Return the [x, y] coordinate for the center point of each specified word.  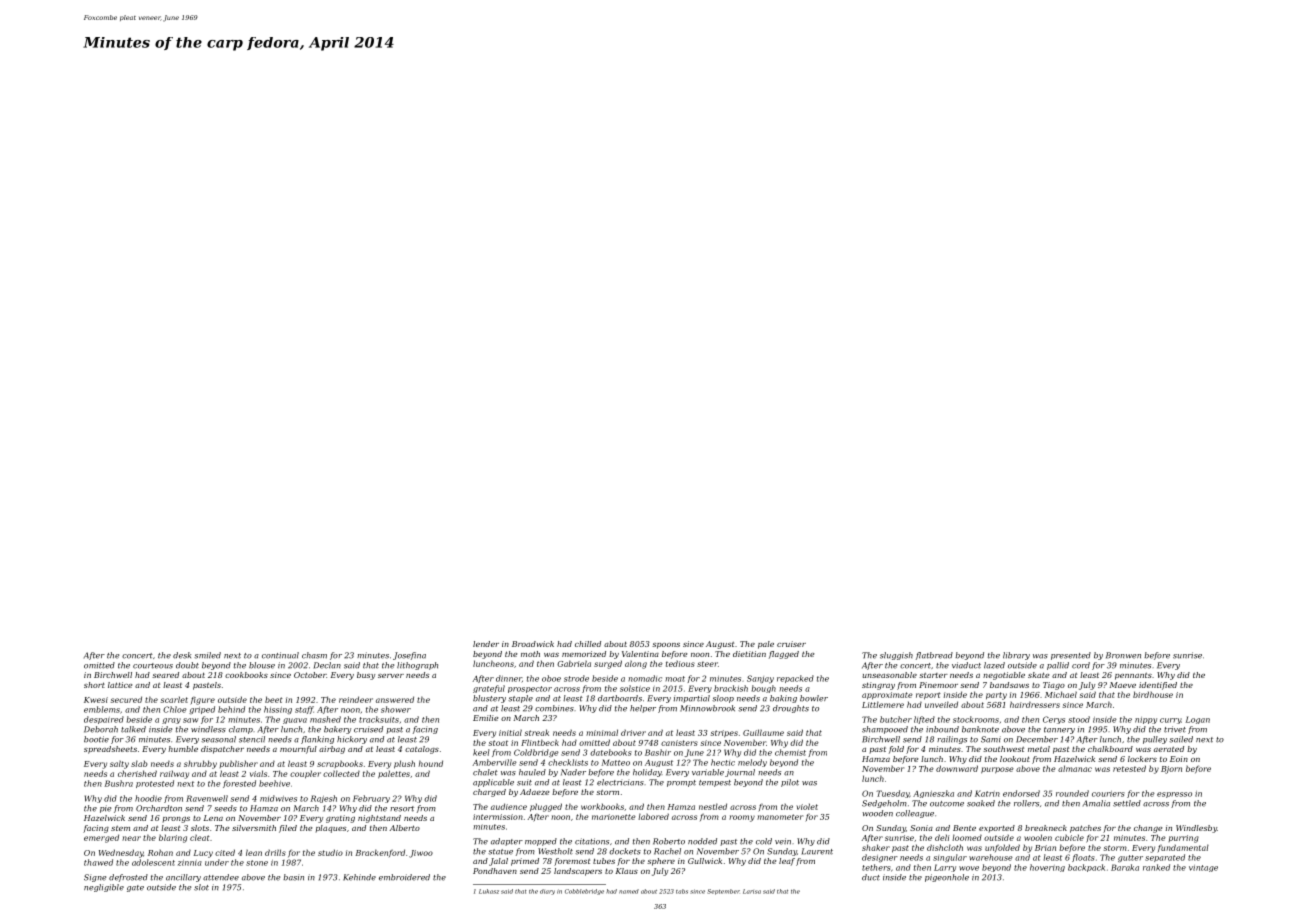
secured [126, 699]
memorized [584, 654]
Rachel [667, 851]
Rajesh [324, 799]
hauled [532, 772]
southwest [1003, 749]
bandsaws [1009, 685]
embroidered [404, 877]
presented [1071, 656]
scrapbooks [340, 764]
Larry [945, 868]
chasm [314, 655]
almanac [1075, 768]
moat [675, 679]
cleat [200, 838]
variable [708, 772]
